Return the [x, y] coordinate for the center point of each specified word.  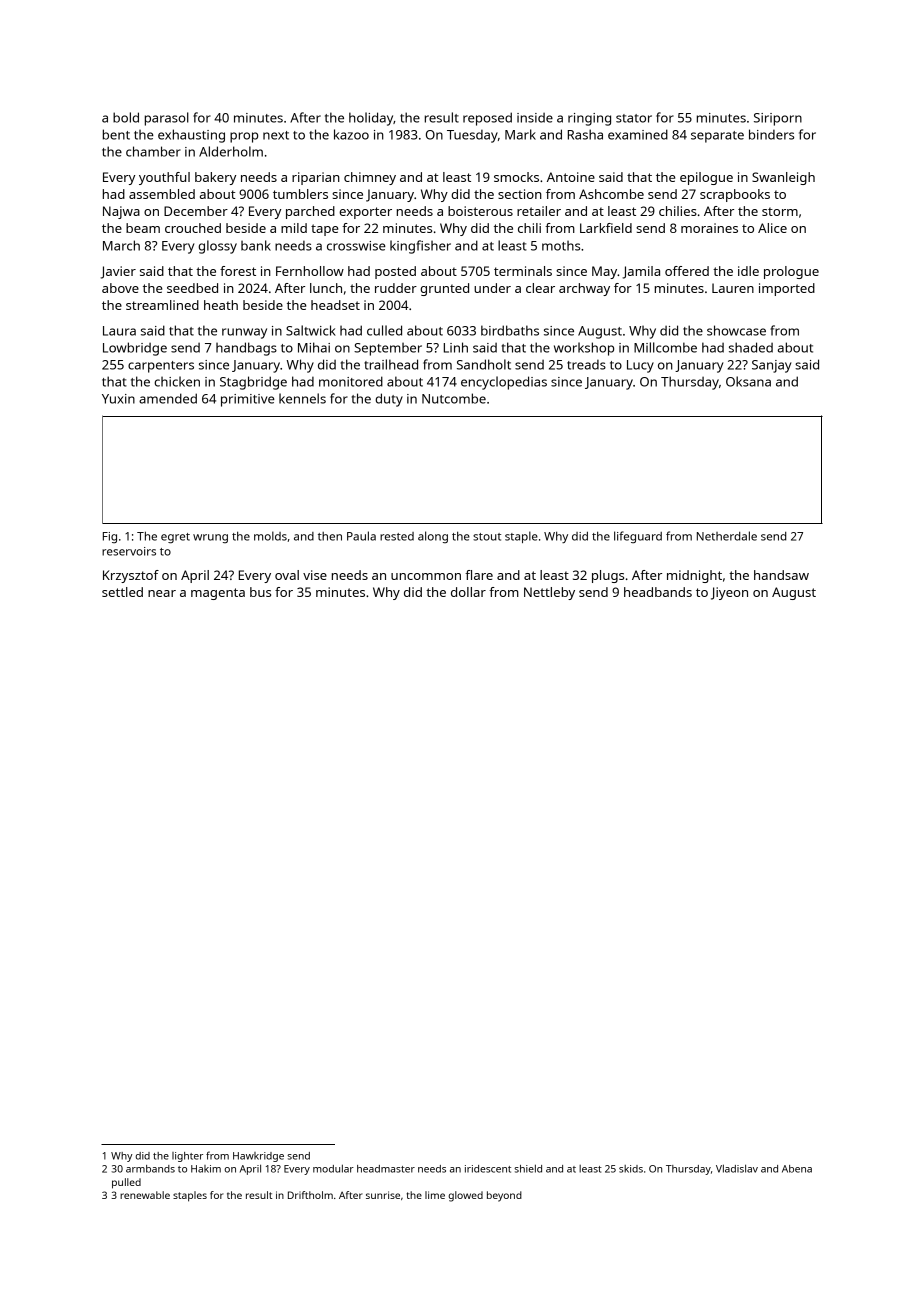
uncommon [426, 576]
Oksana [748, 381]
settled [122, 592]
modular [333, 1168]
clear [540, 288]
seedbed [192, 288]
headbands [658, 592]
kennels [302, 398]
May [604, 272]
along [433, 537]
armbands [150, 1169]
